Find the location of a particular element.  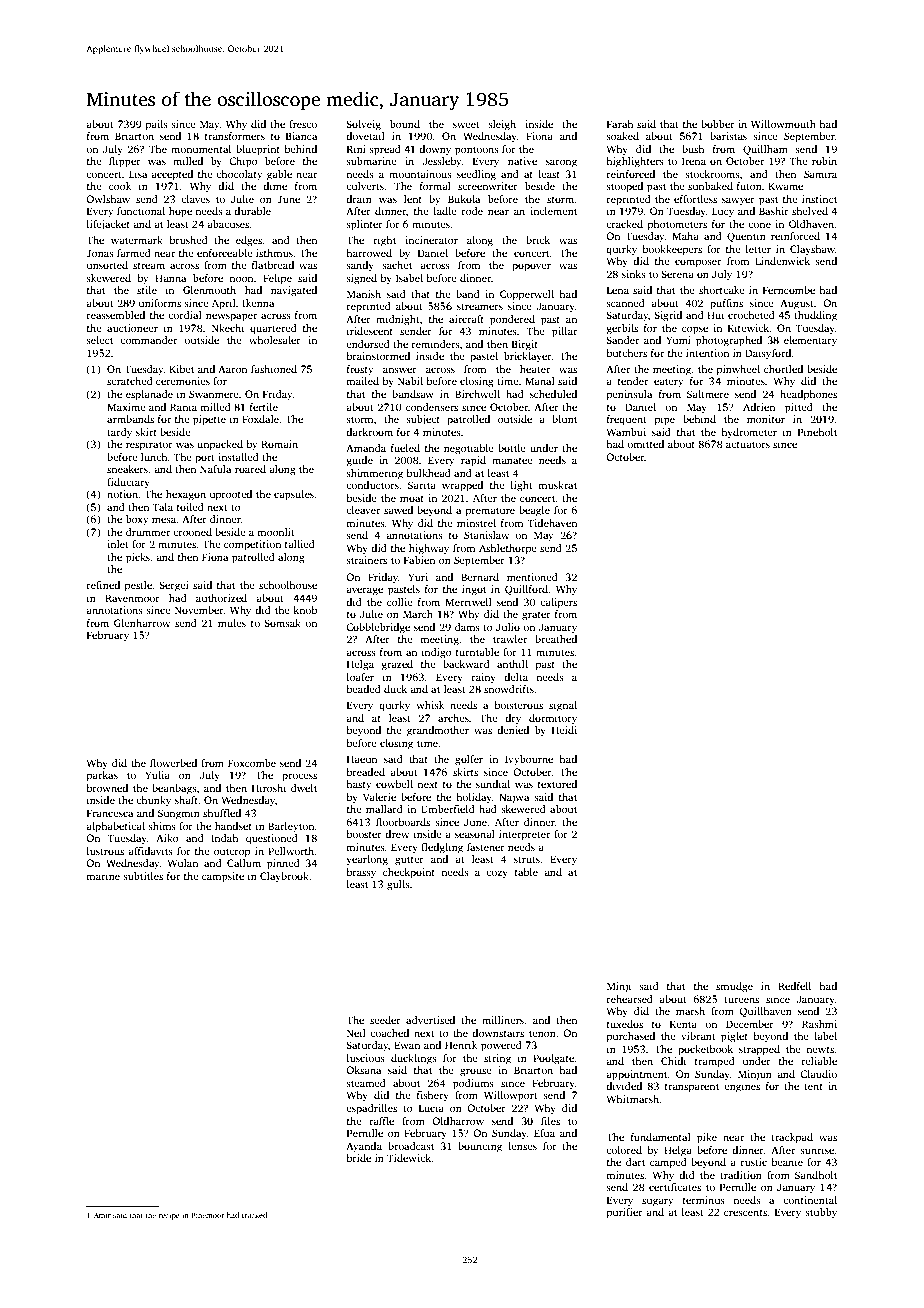

Poolgate is located at coordinates (553, 1059).
